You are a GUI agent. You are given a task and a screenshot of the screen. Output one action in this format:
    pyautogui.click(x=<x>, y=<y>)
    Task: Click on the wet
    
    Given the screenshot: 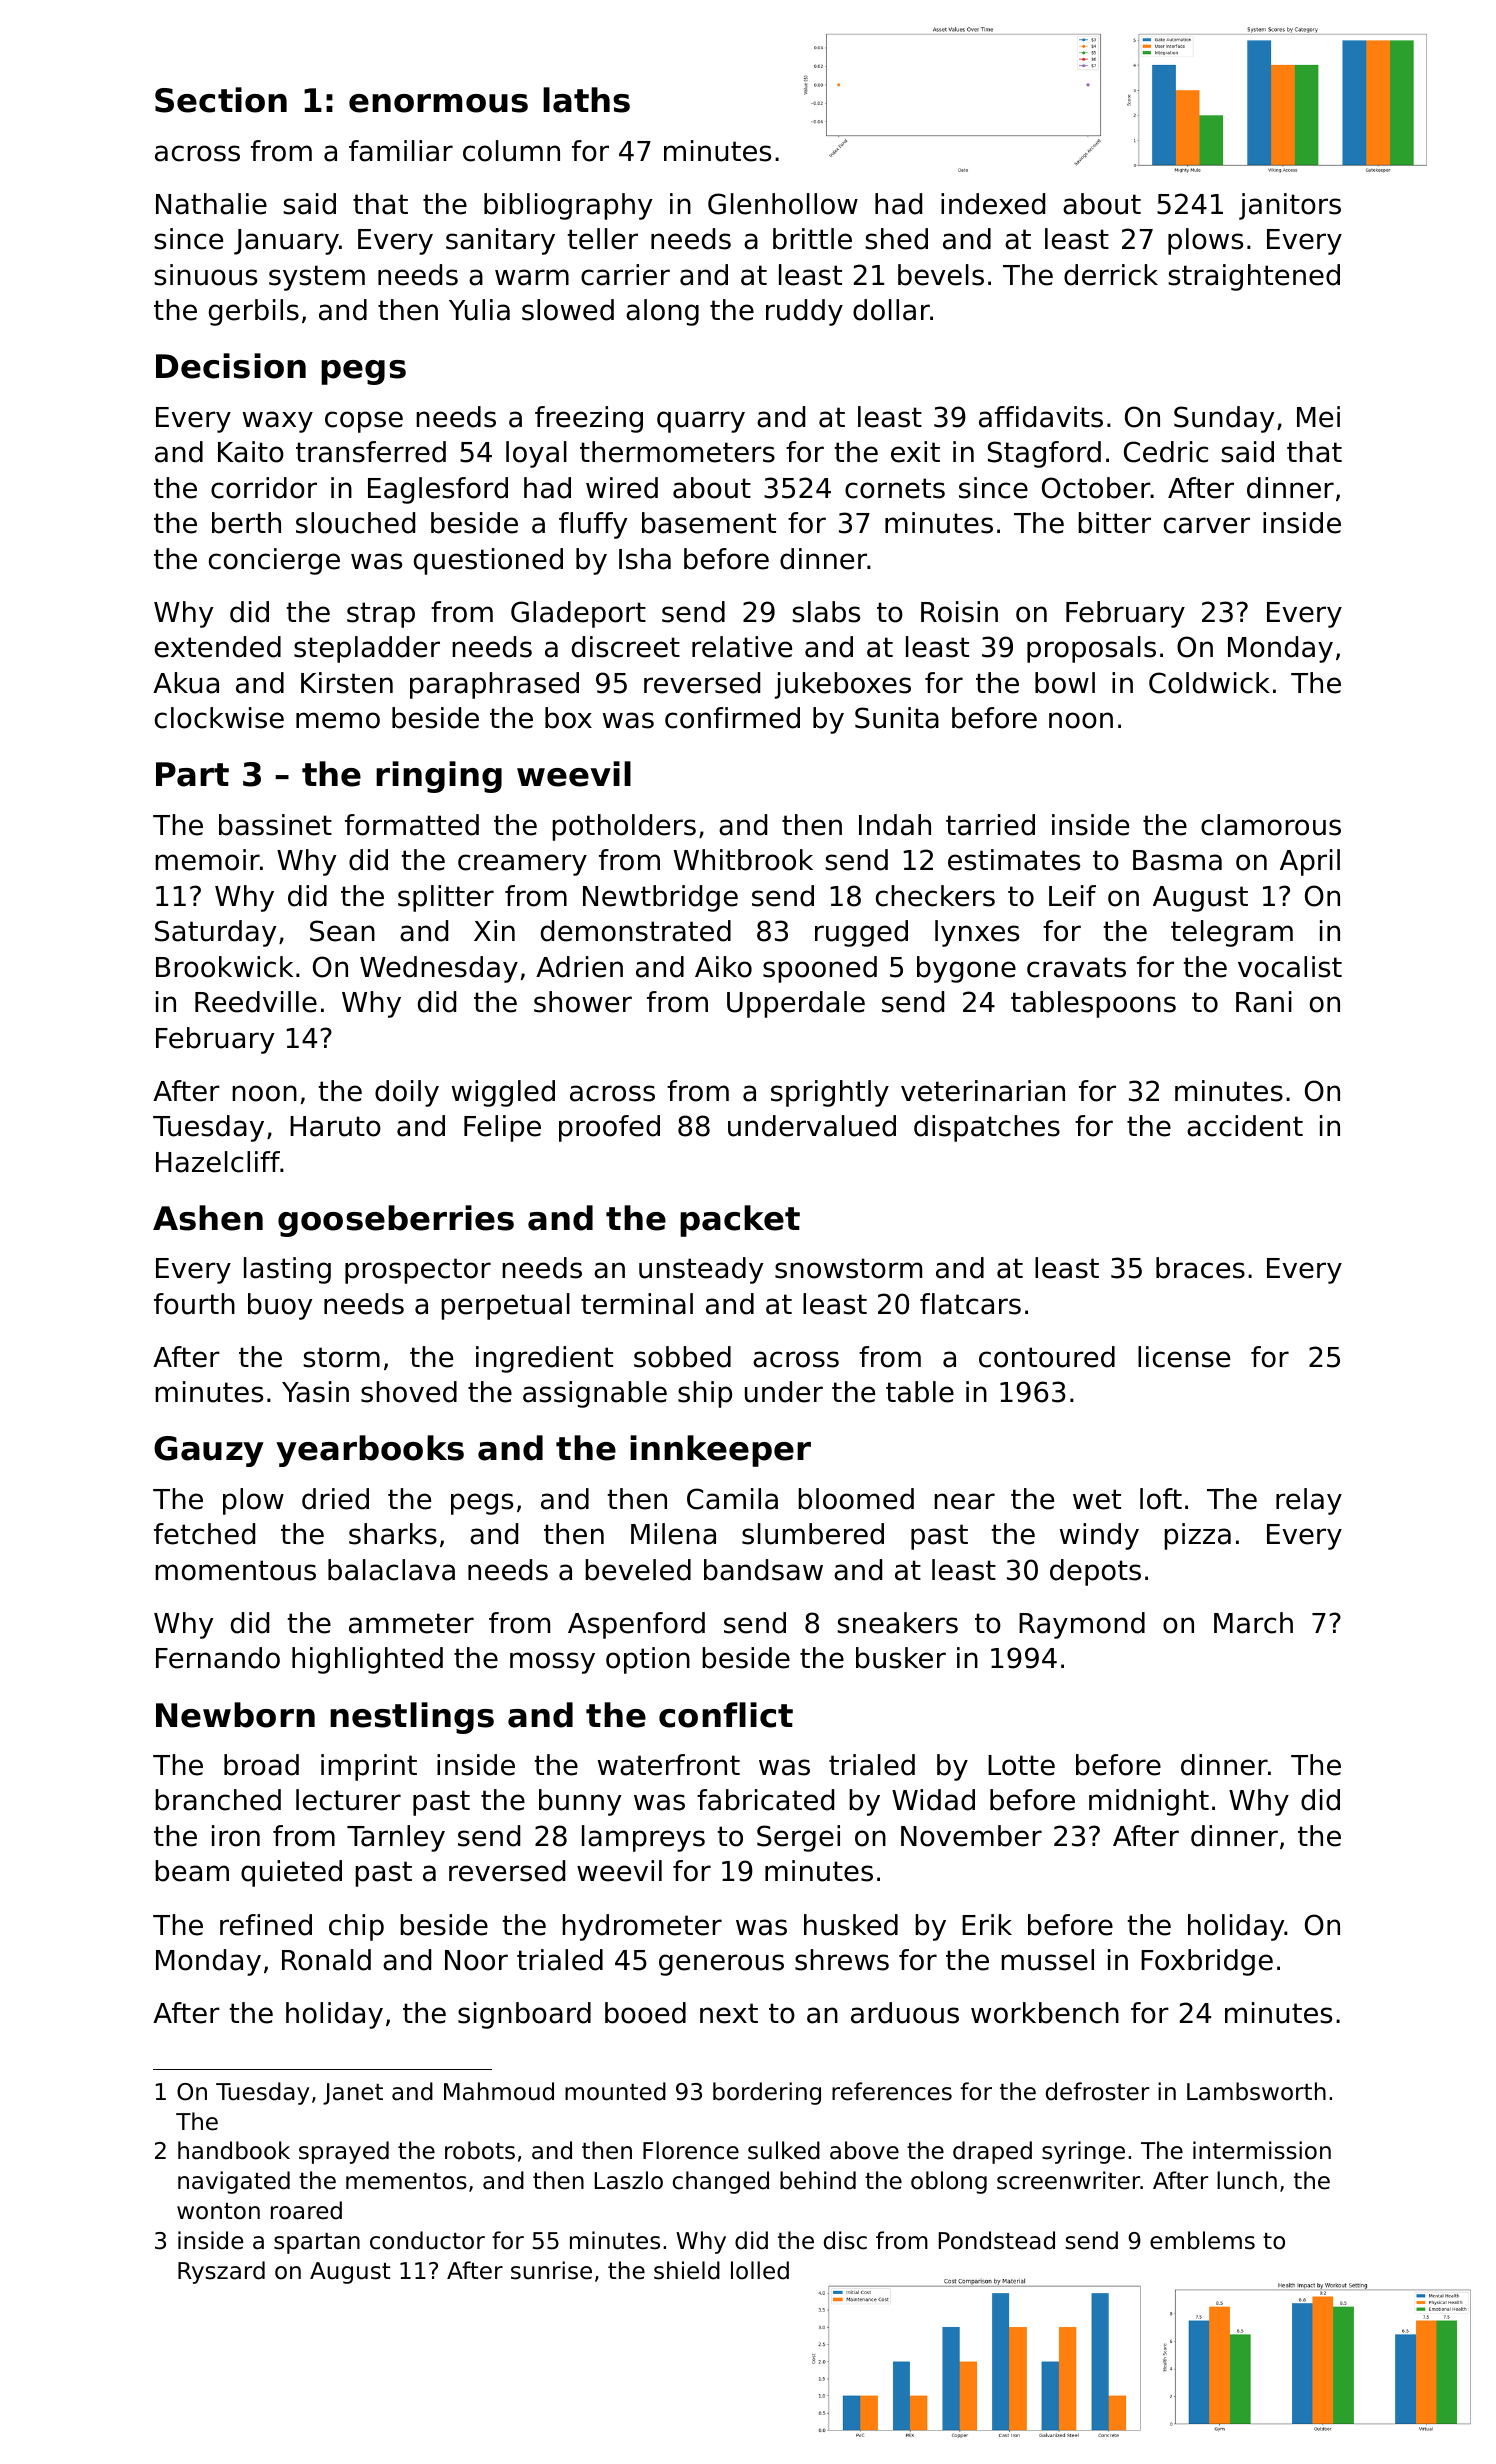 What is the action you would take?
    pyautogui.click(x=1097, y=1499)
